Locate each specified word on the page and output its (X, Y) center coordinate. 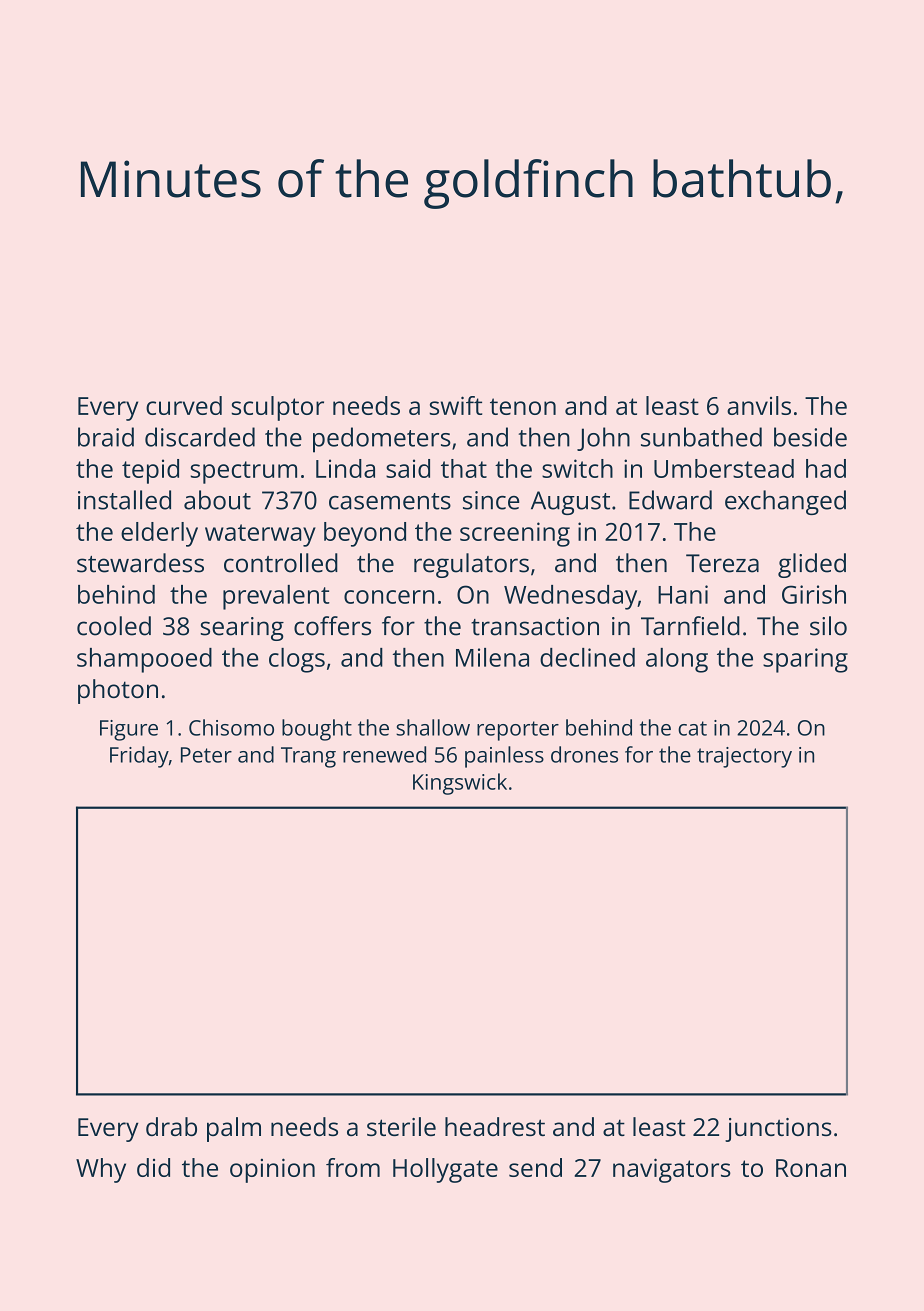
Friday (139, 757)
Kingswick (460, 784)
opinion (272, 1170)
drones (584, 754)
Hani (683, 594)
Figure (129, 730)
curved (184, 405)
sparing (805, 660)
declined (587, 657)
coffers (332, 626)
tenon (523, 406)
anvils (759, 405)
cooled (114, 626)
